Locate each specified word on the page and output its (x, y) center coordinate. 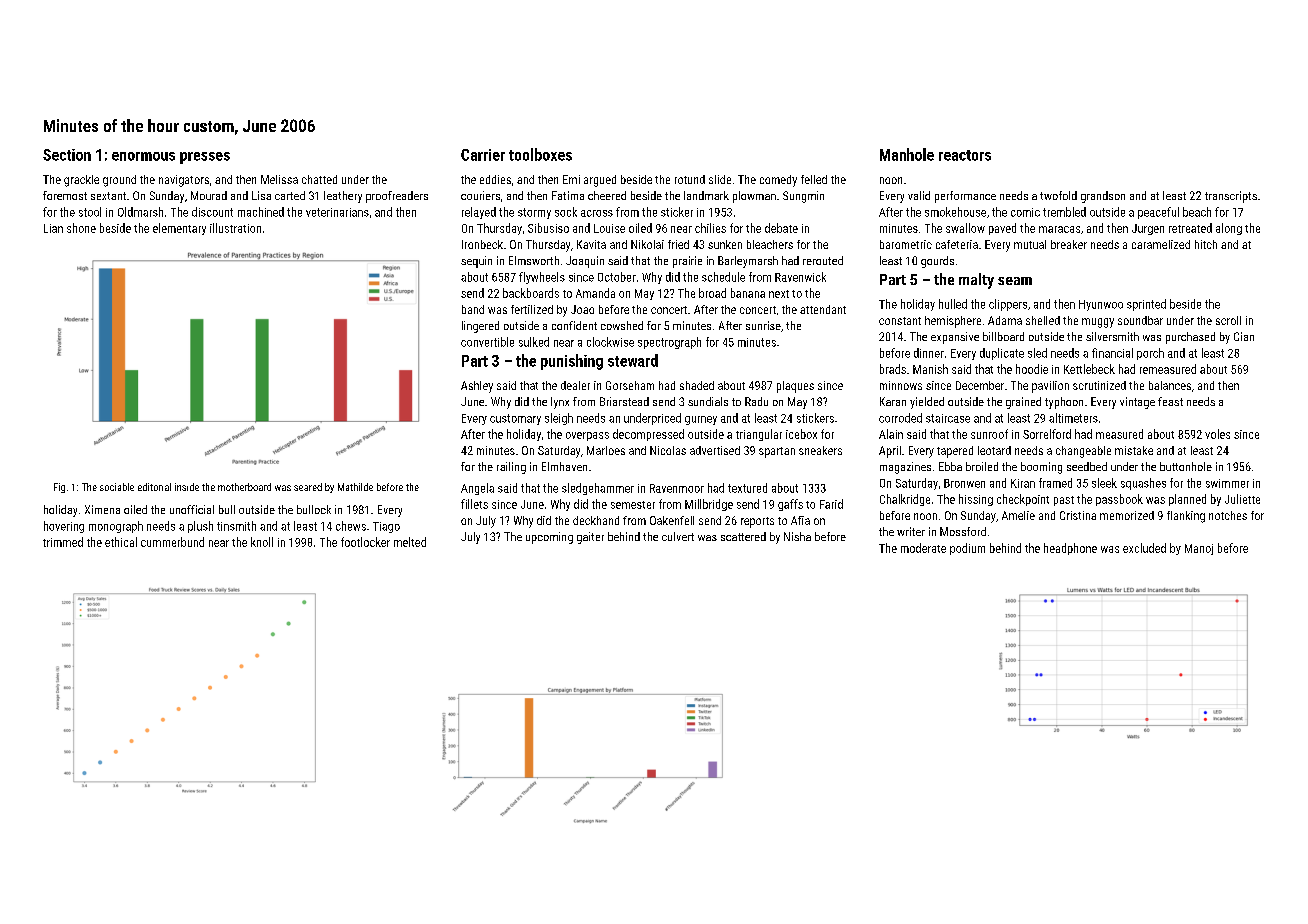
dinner (929, 353)
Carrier (483, 155)
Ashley (477, 387)
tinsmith (236, 526)
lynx (560, 403)
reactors (965, 155)
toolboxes (540, 154)
